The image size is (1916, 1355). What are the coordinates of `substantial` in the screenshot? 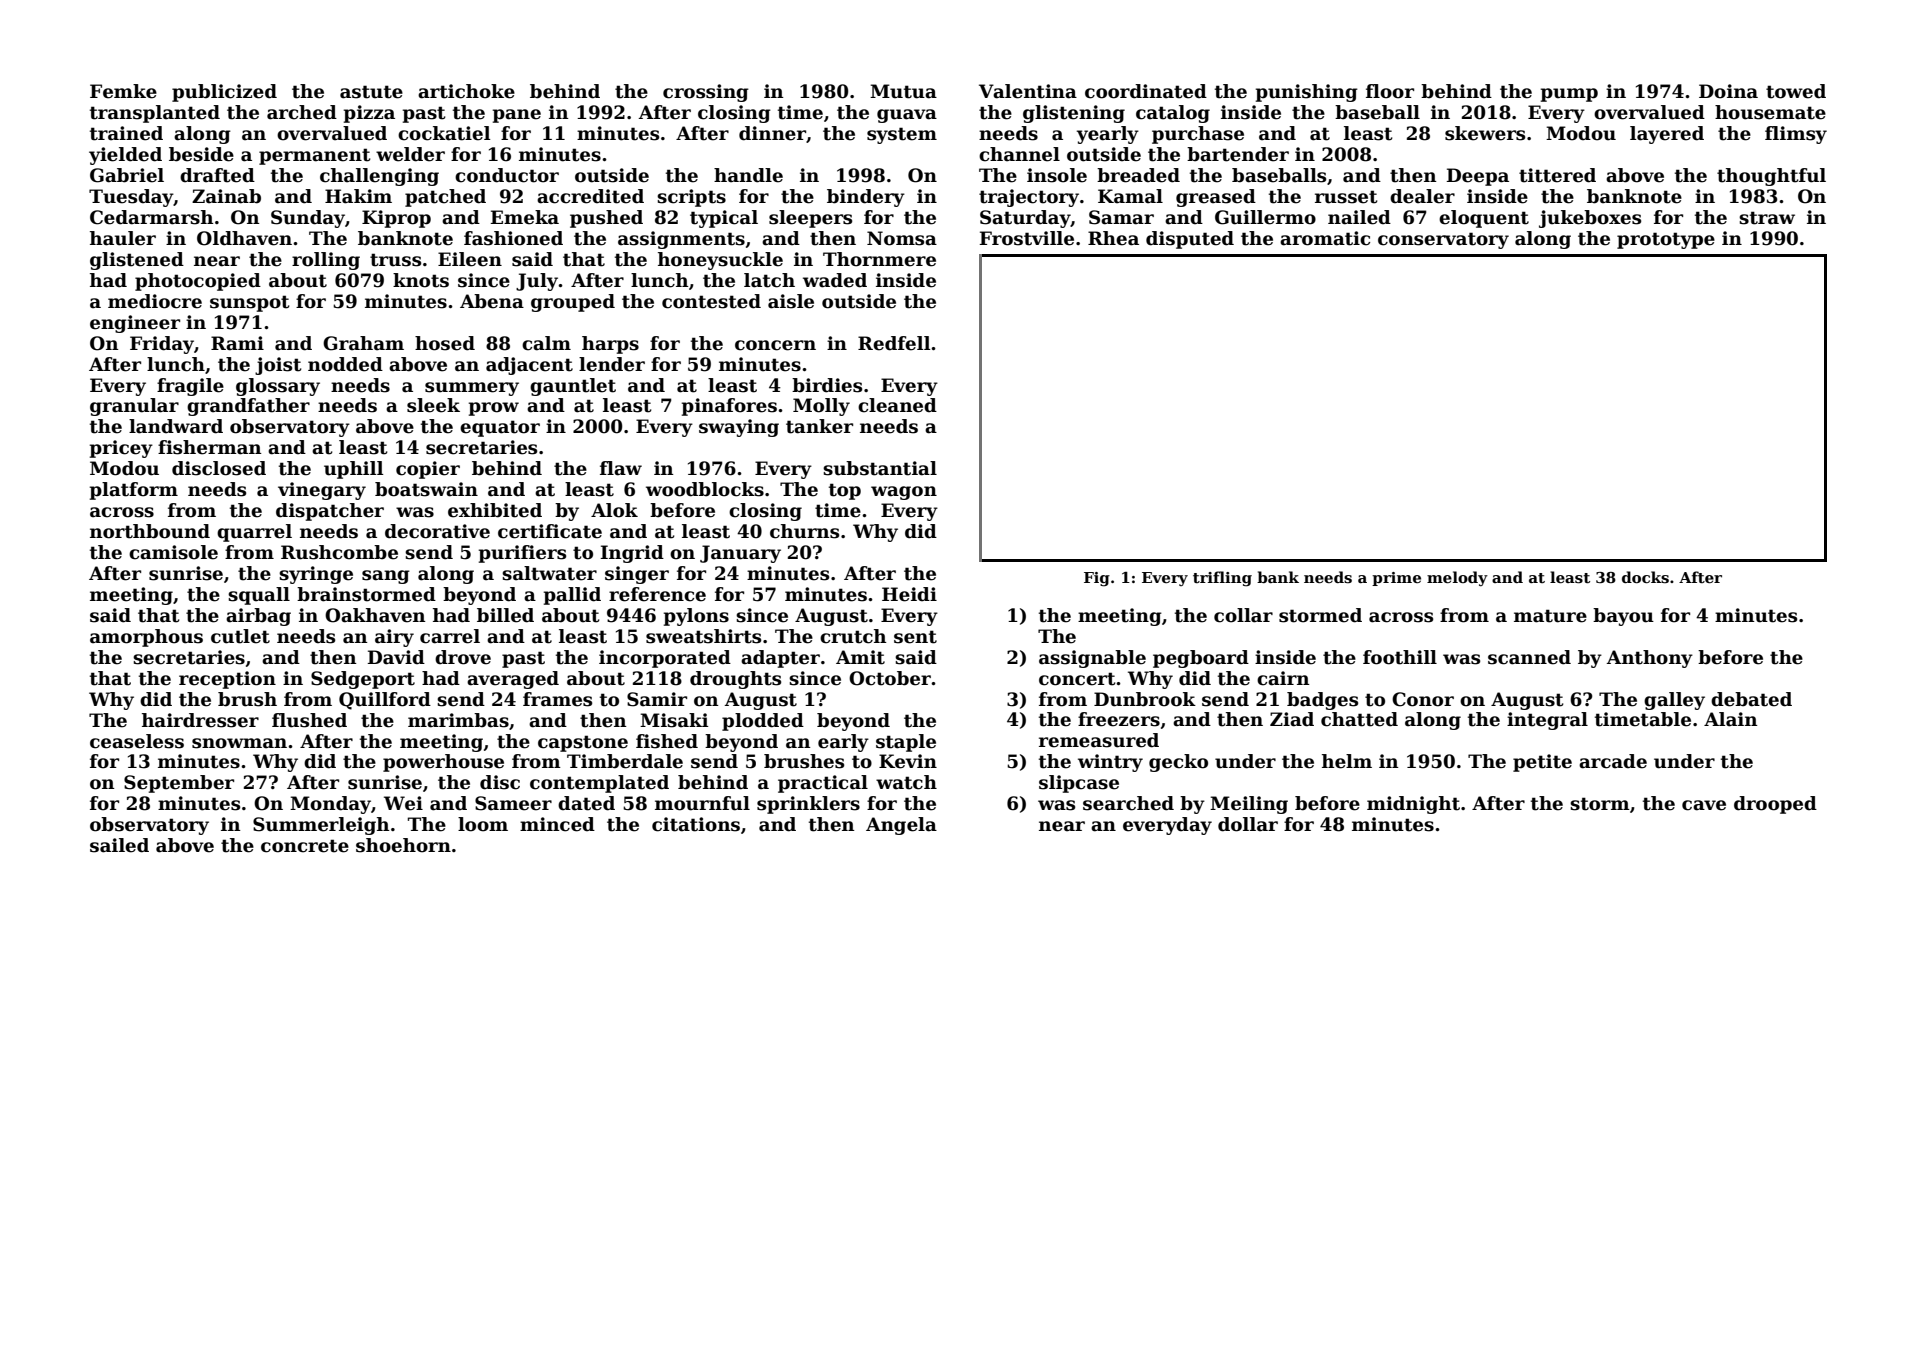 It's located at (880, 468).
